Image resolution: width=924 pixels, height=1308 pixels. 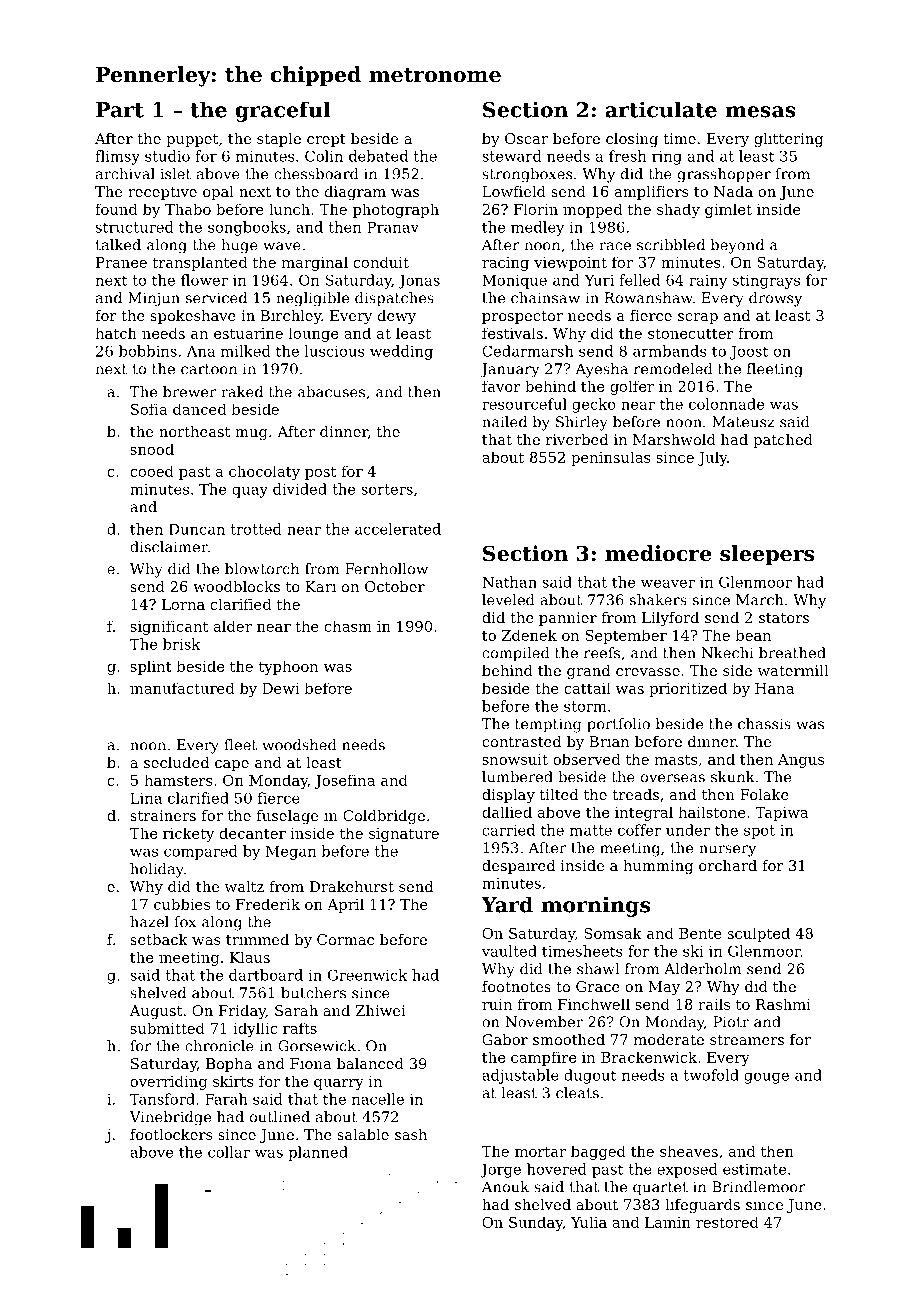 I want to click on riverbed, so click(x=577, y=439).
